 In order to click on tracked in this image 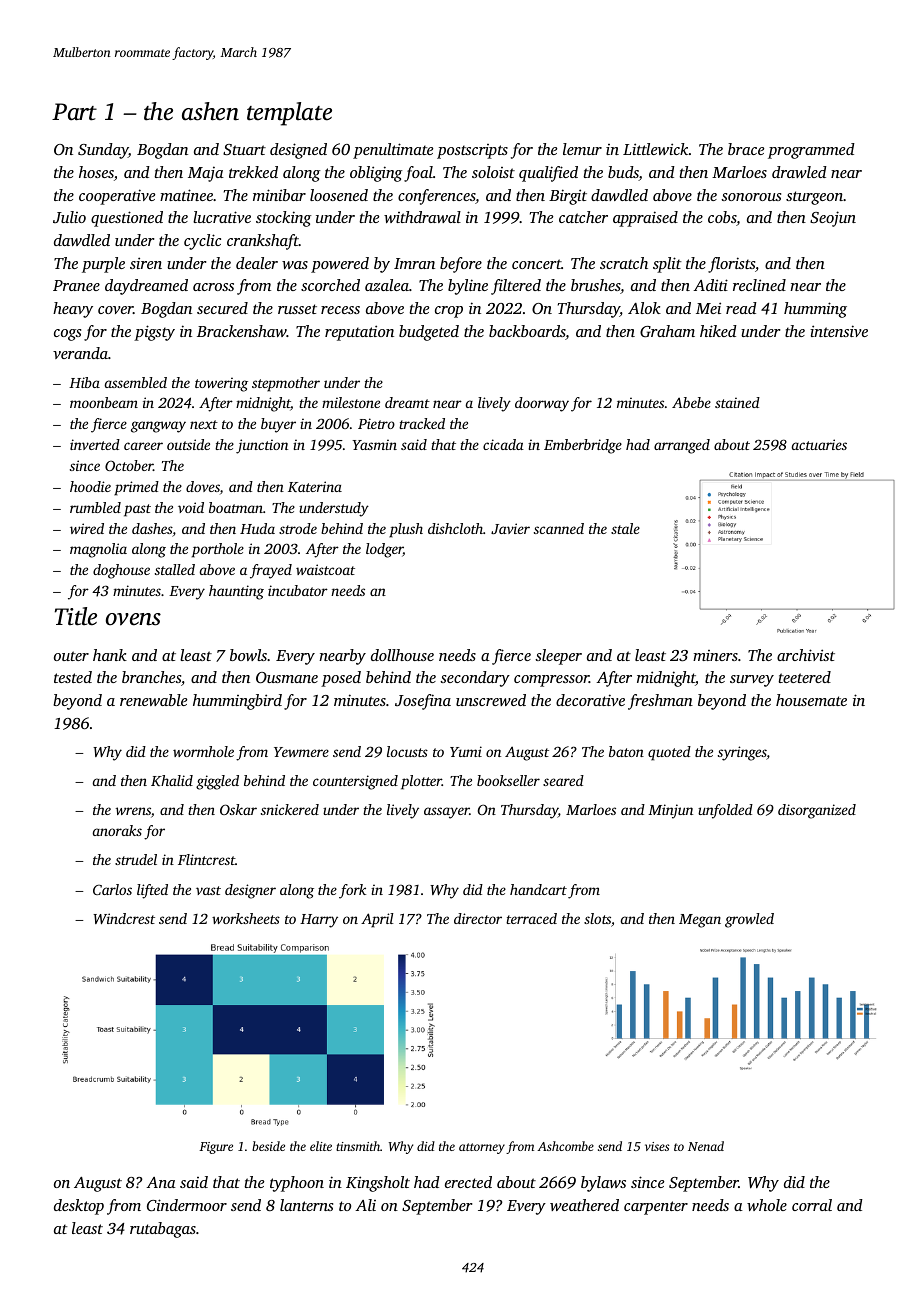, I will do `click(422, 423)`.
